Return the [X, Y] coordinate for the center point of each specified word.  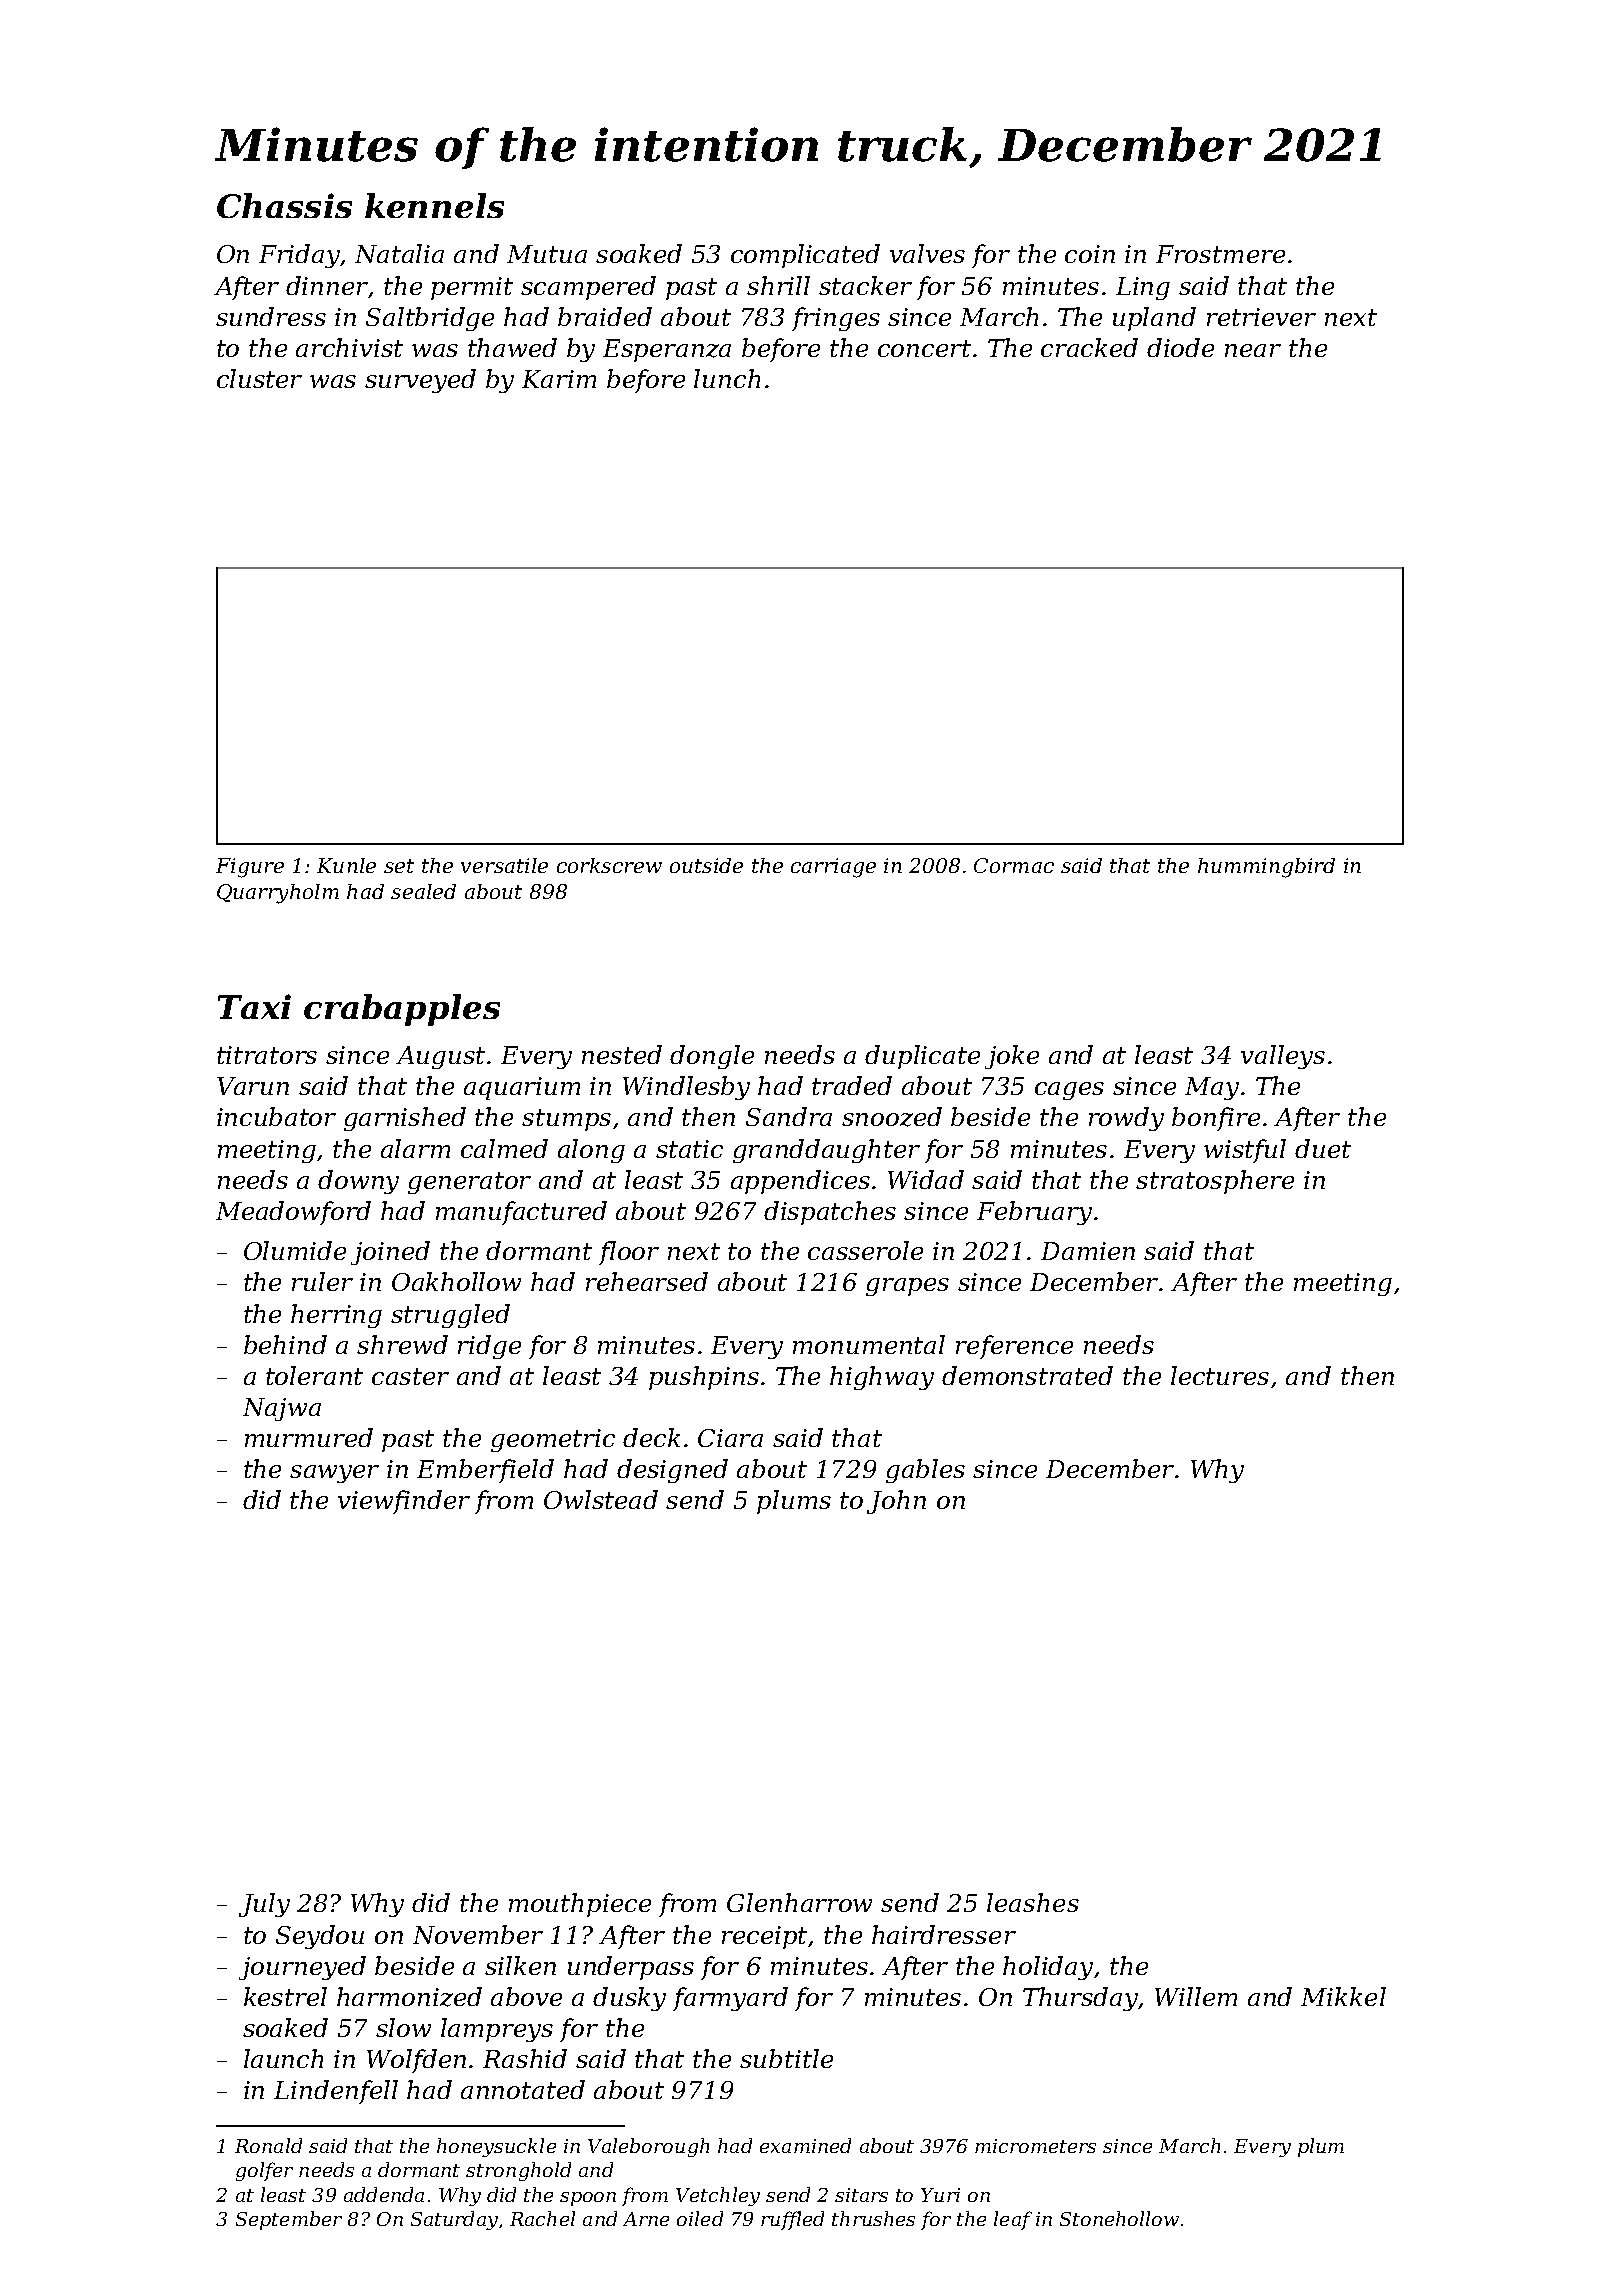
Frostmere [1220, 254]
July [264, 1905]
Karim [559, 379]
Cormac [1014, 865]
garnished [405, 1119]
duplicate [922, 1057]
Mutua [547, 254]
